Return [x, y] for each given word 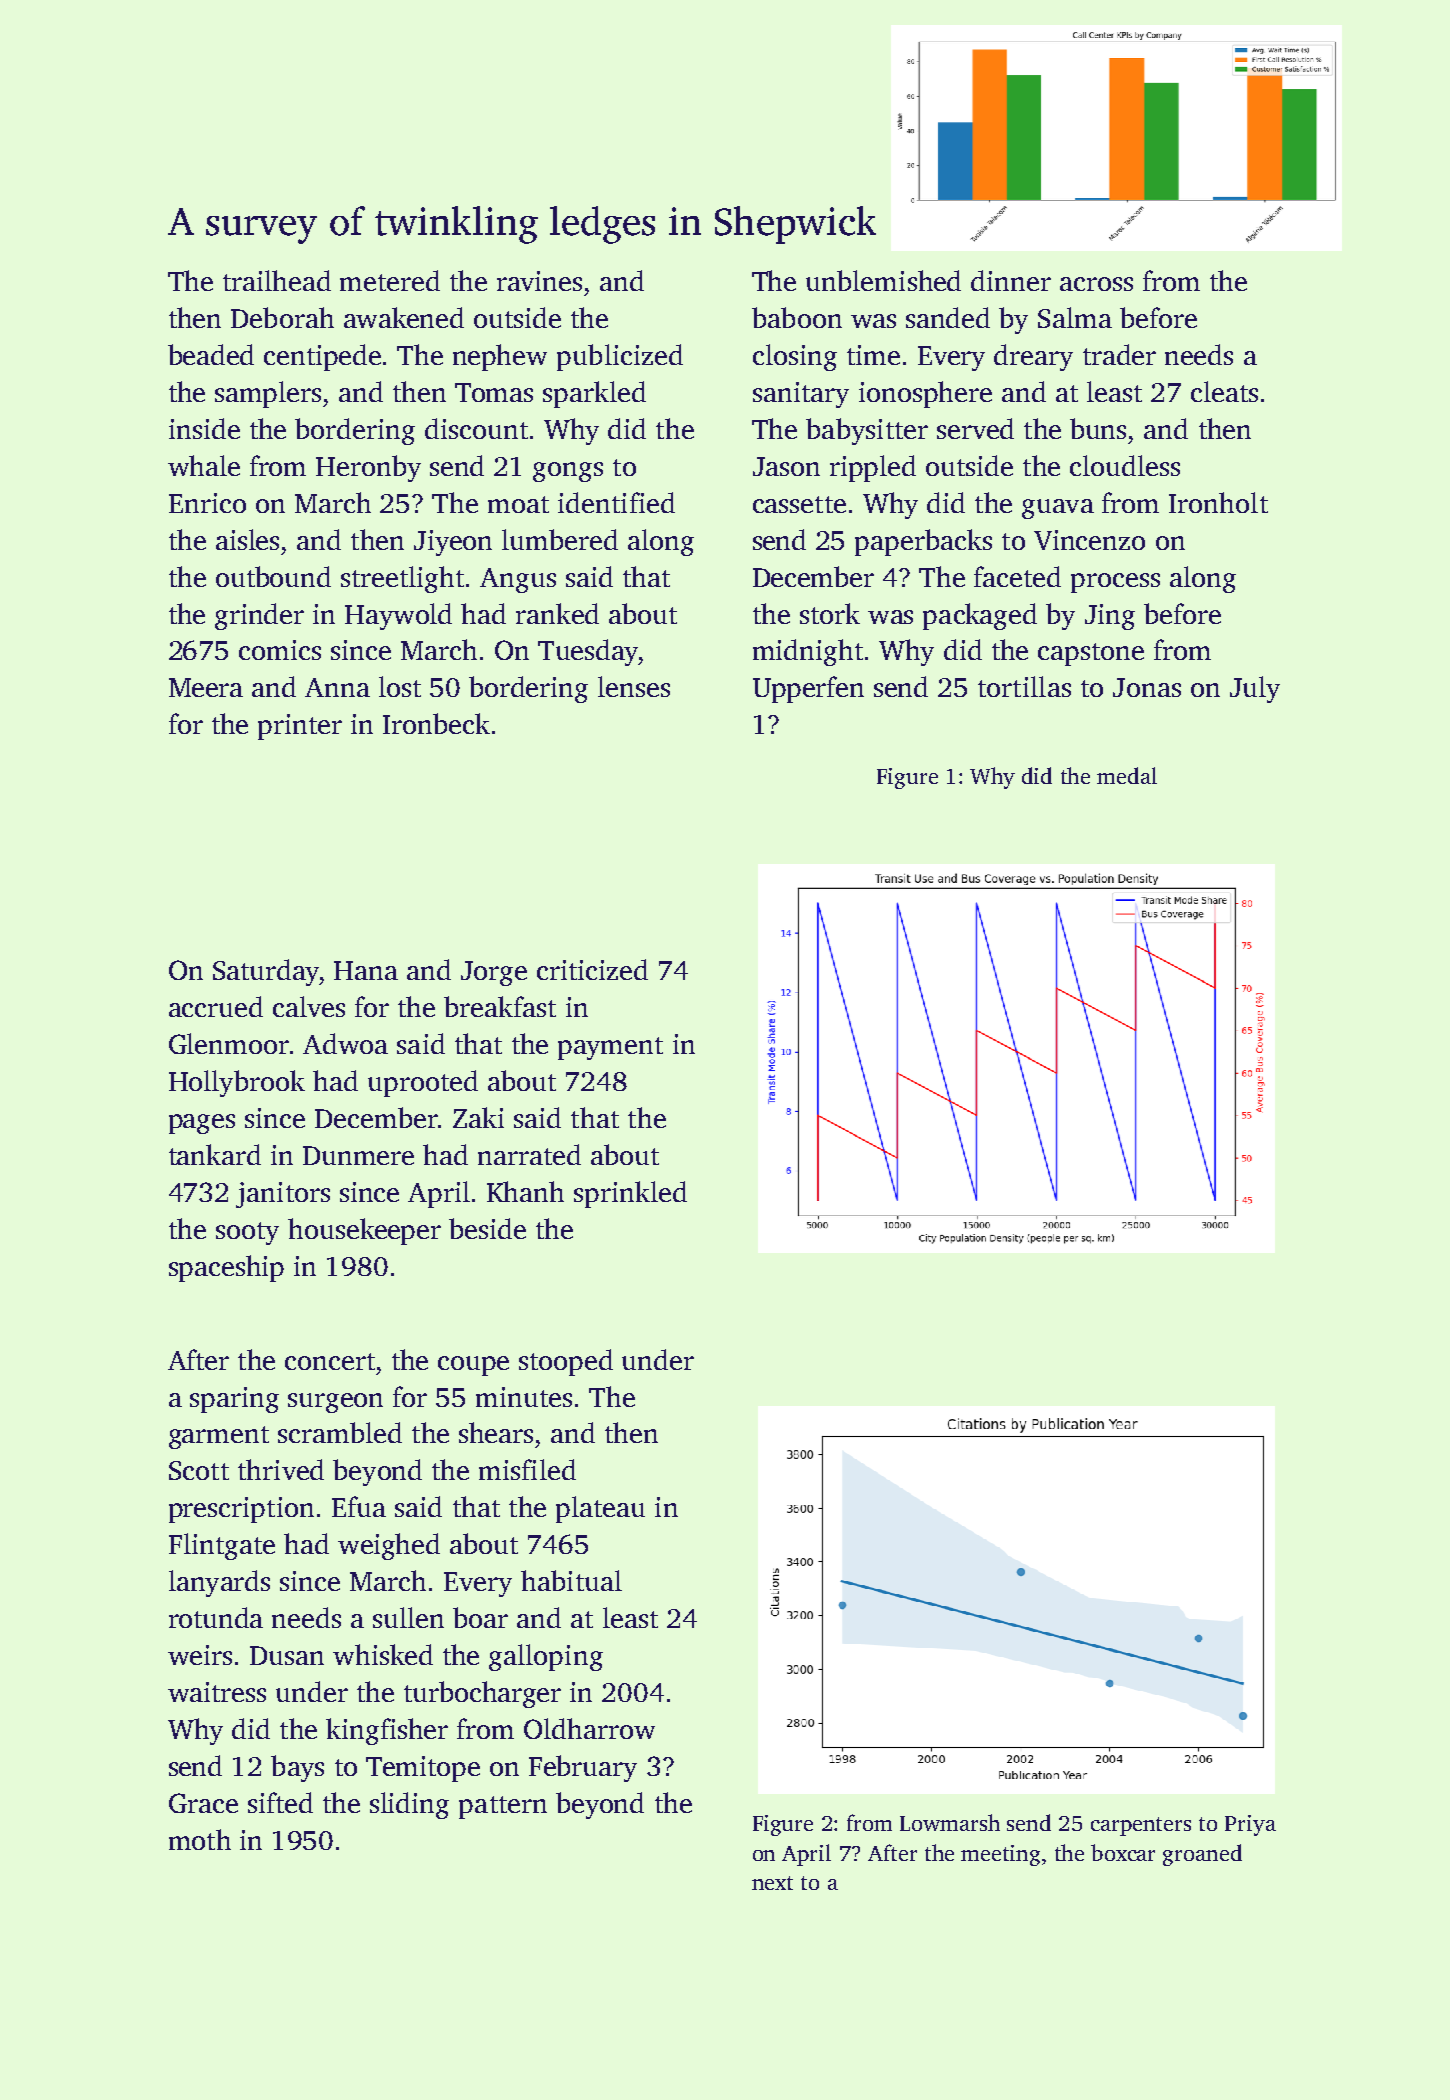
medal [1127, 775]
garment [219, 1437]
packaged [980, 616]
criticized [592, 969]
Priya [1250, 1825]
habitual [571, 1580]
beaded [211, 354]
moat [518, 504]
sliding [409, 1805]
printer [300, 727]
